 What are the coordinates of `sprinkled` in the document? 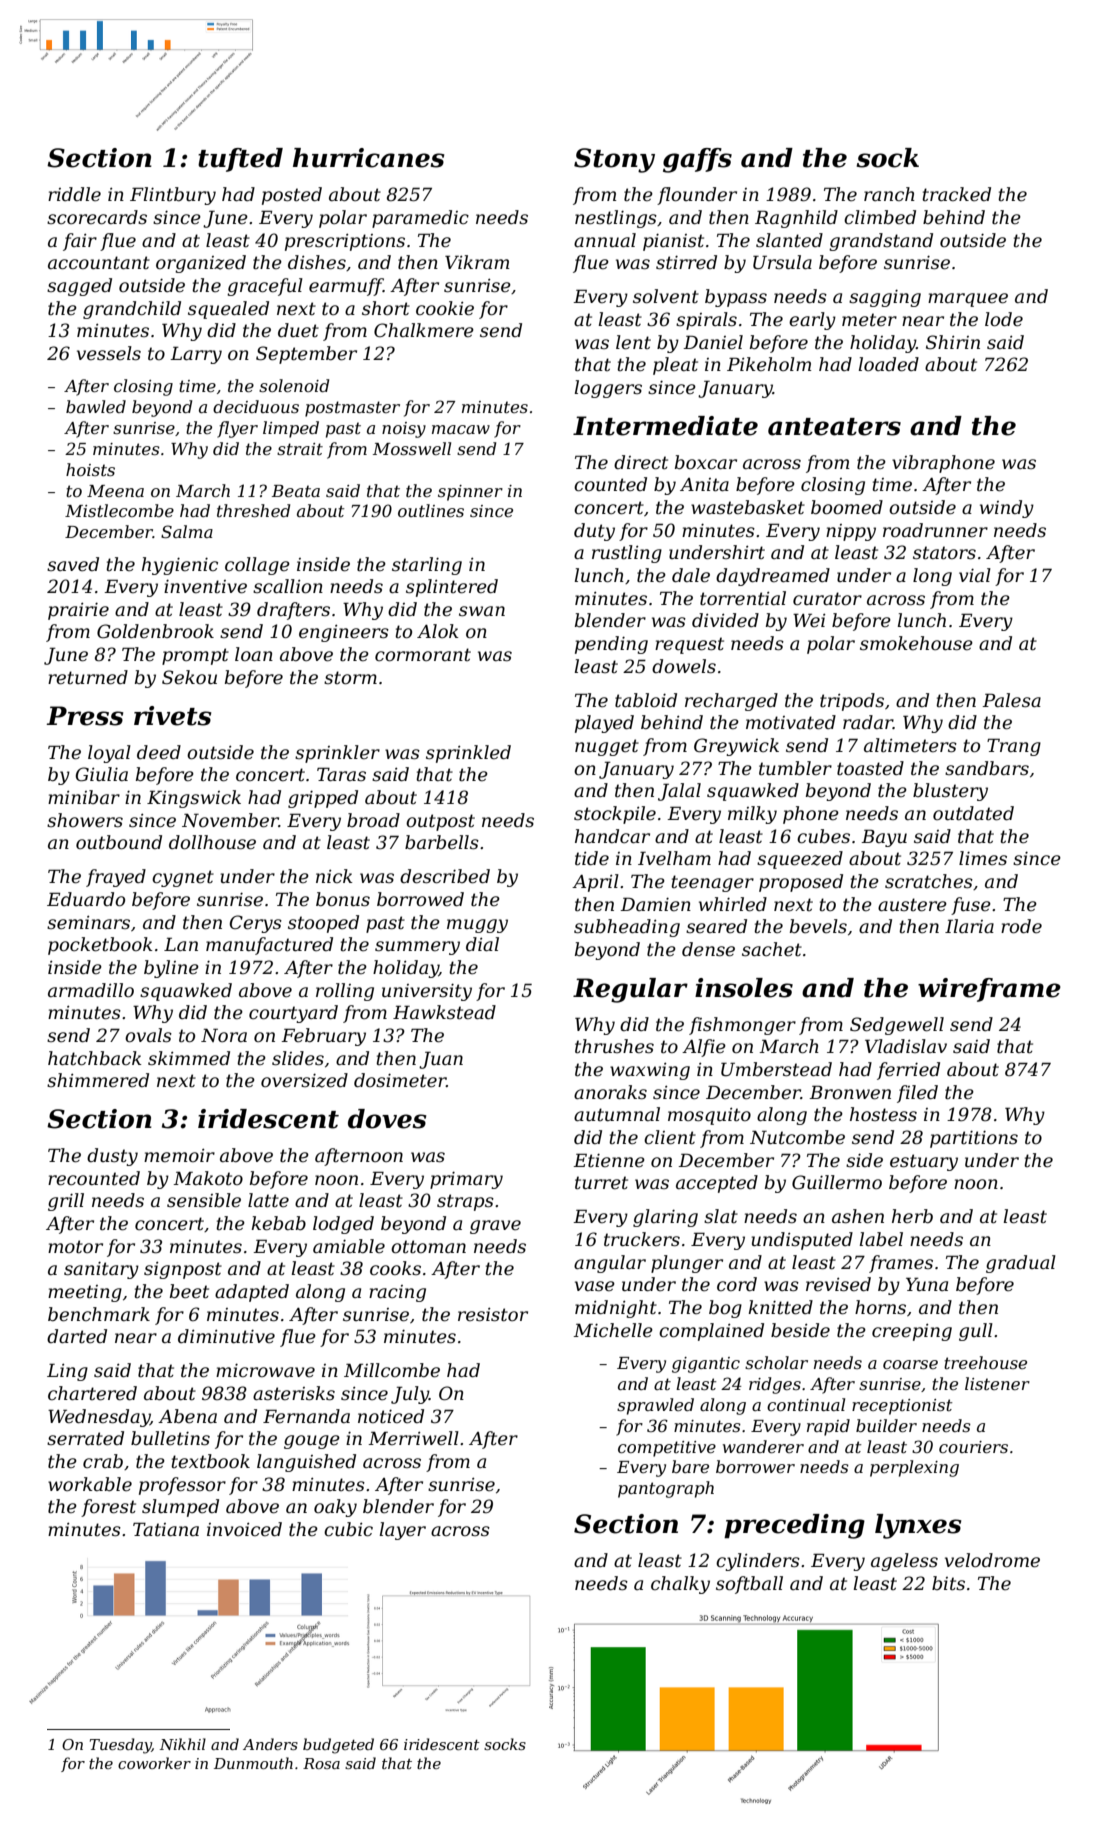 It's located at (468, 754).
